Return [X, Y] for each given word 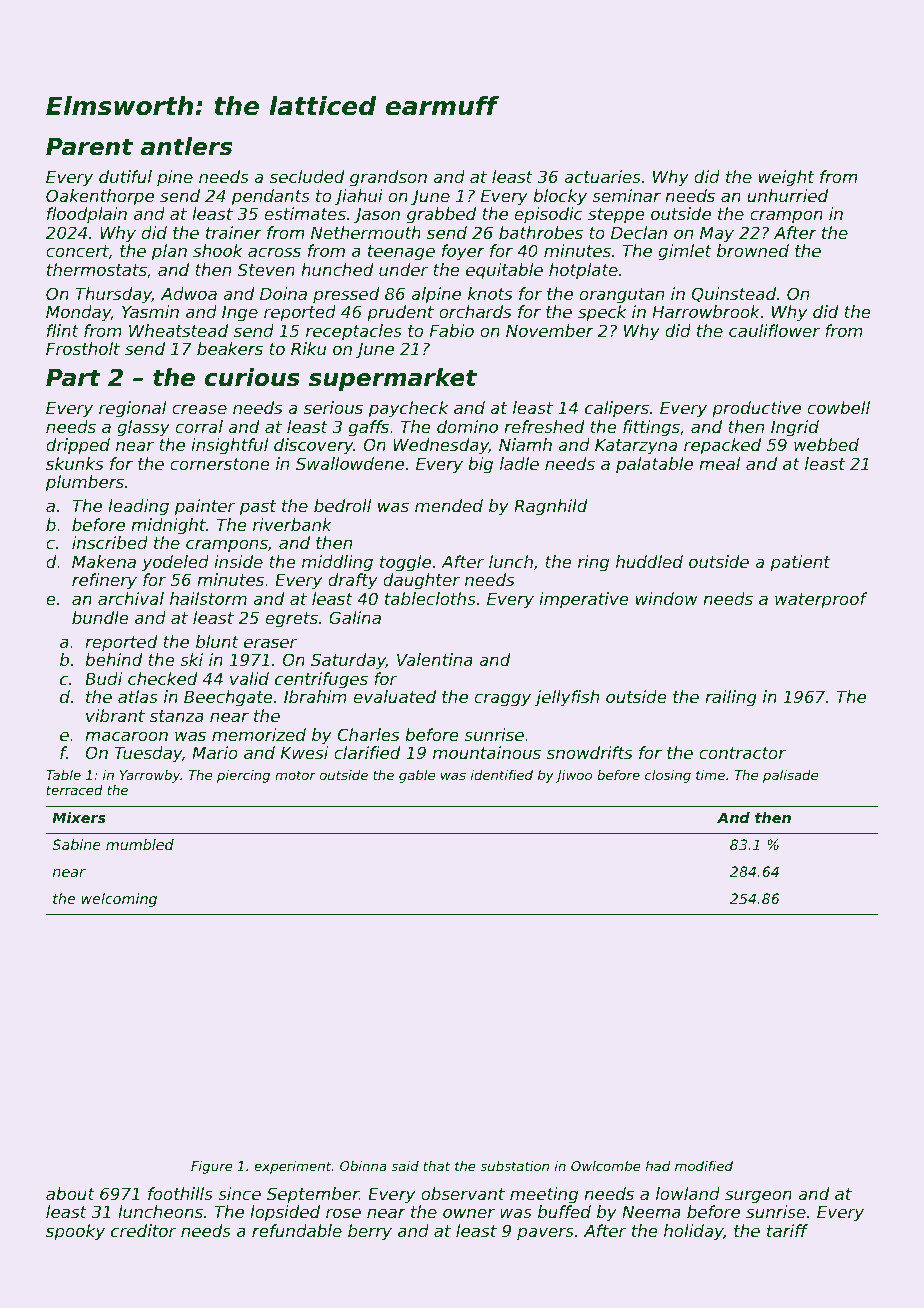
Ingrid [795, 428]
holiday [694, 1232]
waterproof [821, 600]
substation [514, 1166]
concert [77, 251]
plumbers [85, 483]
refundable [297, 1230]
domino [467, 426]
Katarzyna [636, 447]
